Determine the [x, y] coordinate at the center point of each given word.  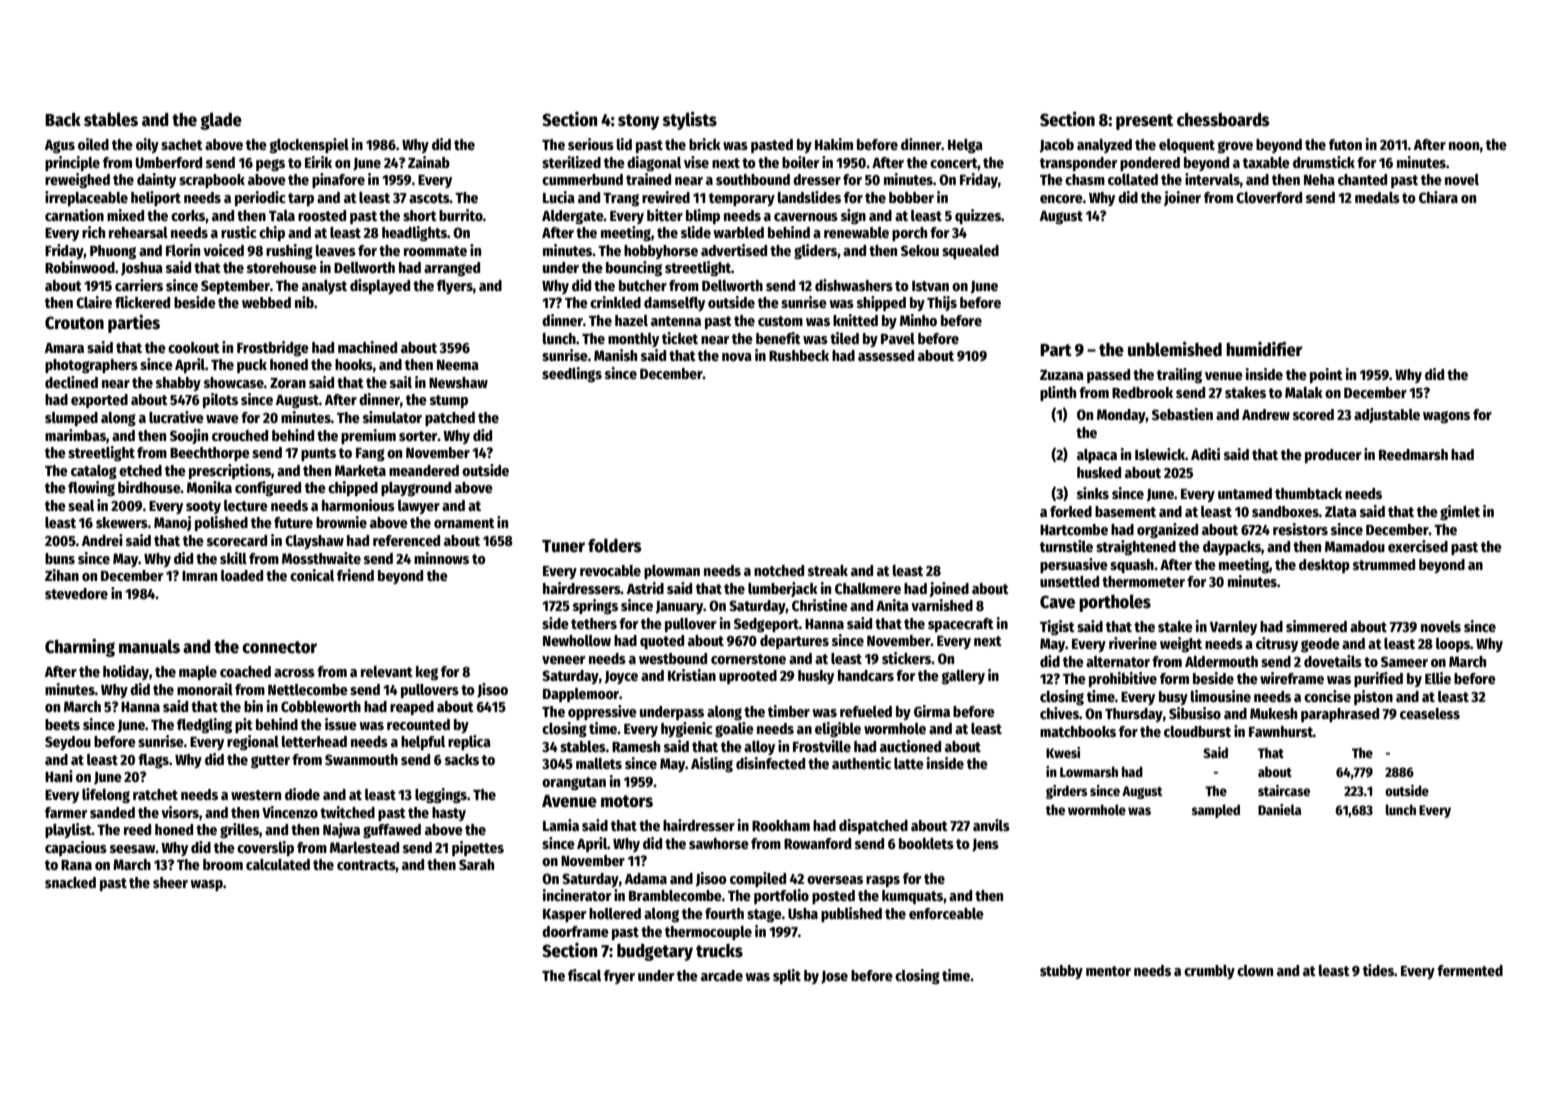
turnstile [1066, 546]
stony [638, 122]
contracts [366, 865]
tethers [594, 623]
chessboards [1223, 120]
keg [427, 673]
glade [221, 121]
